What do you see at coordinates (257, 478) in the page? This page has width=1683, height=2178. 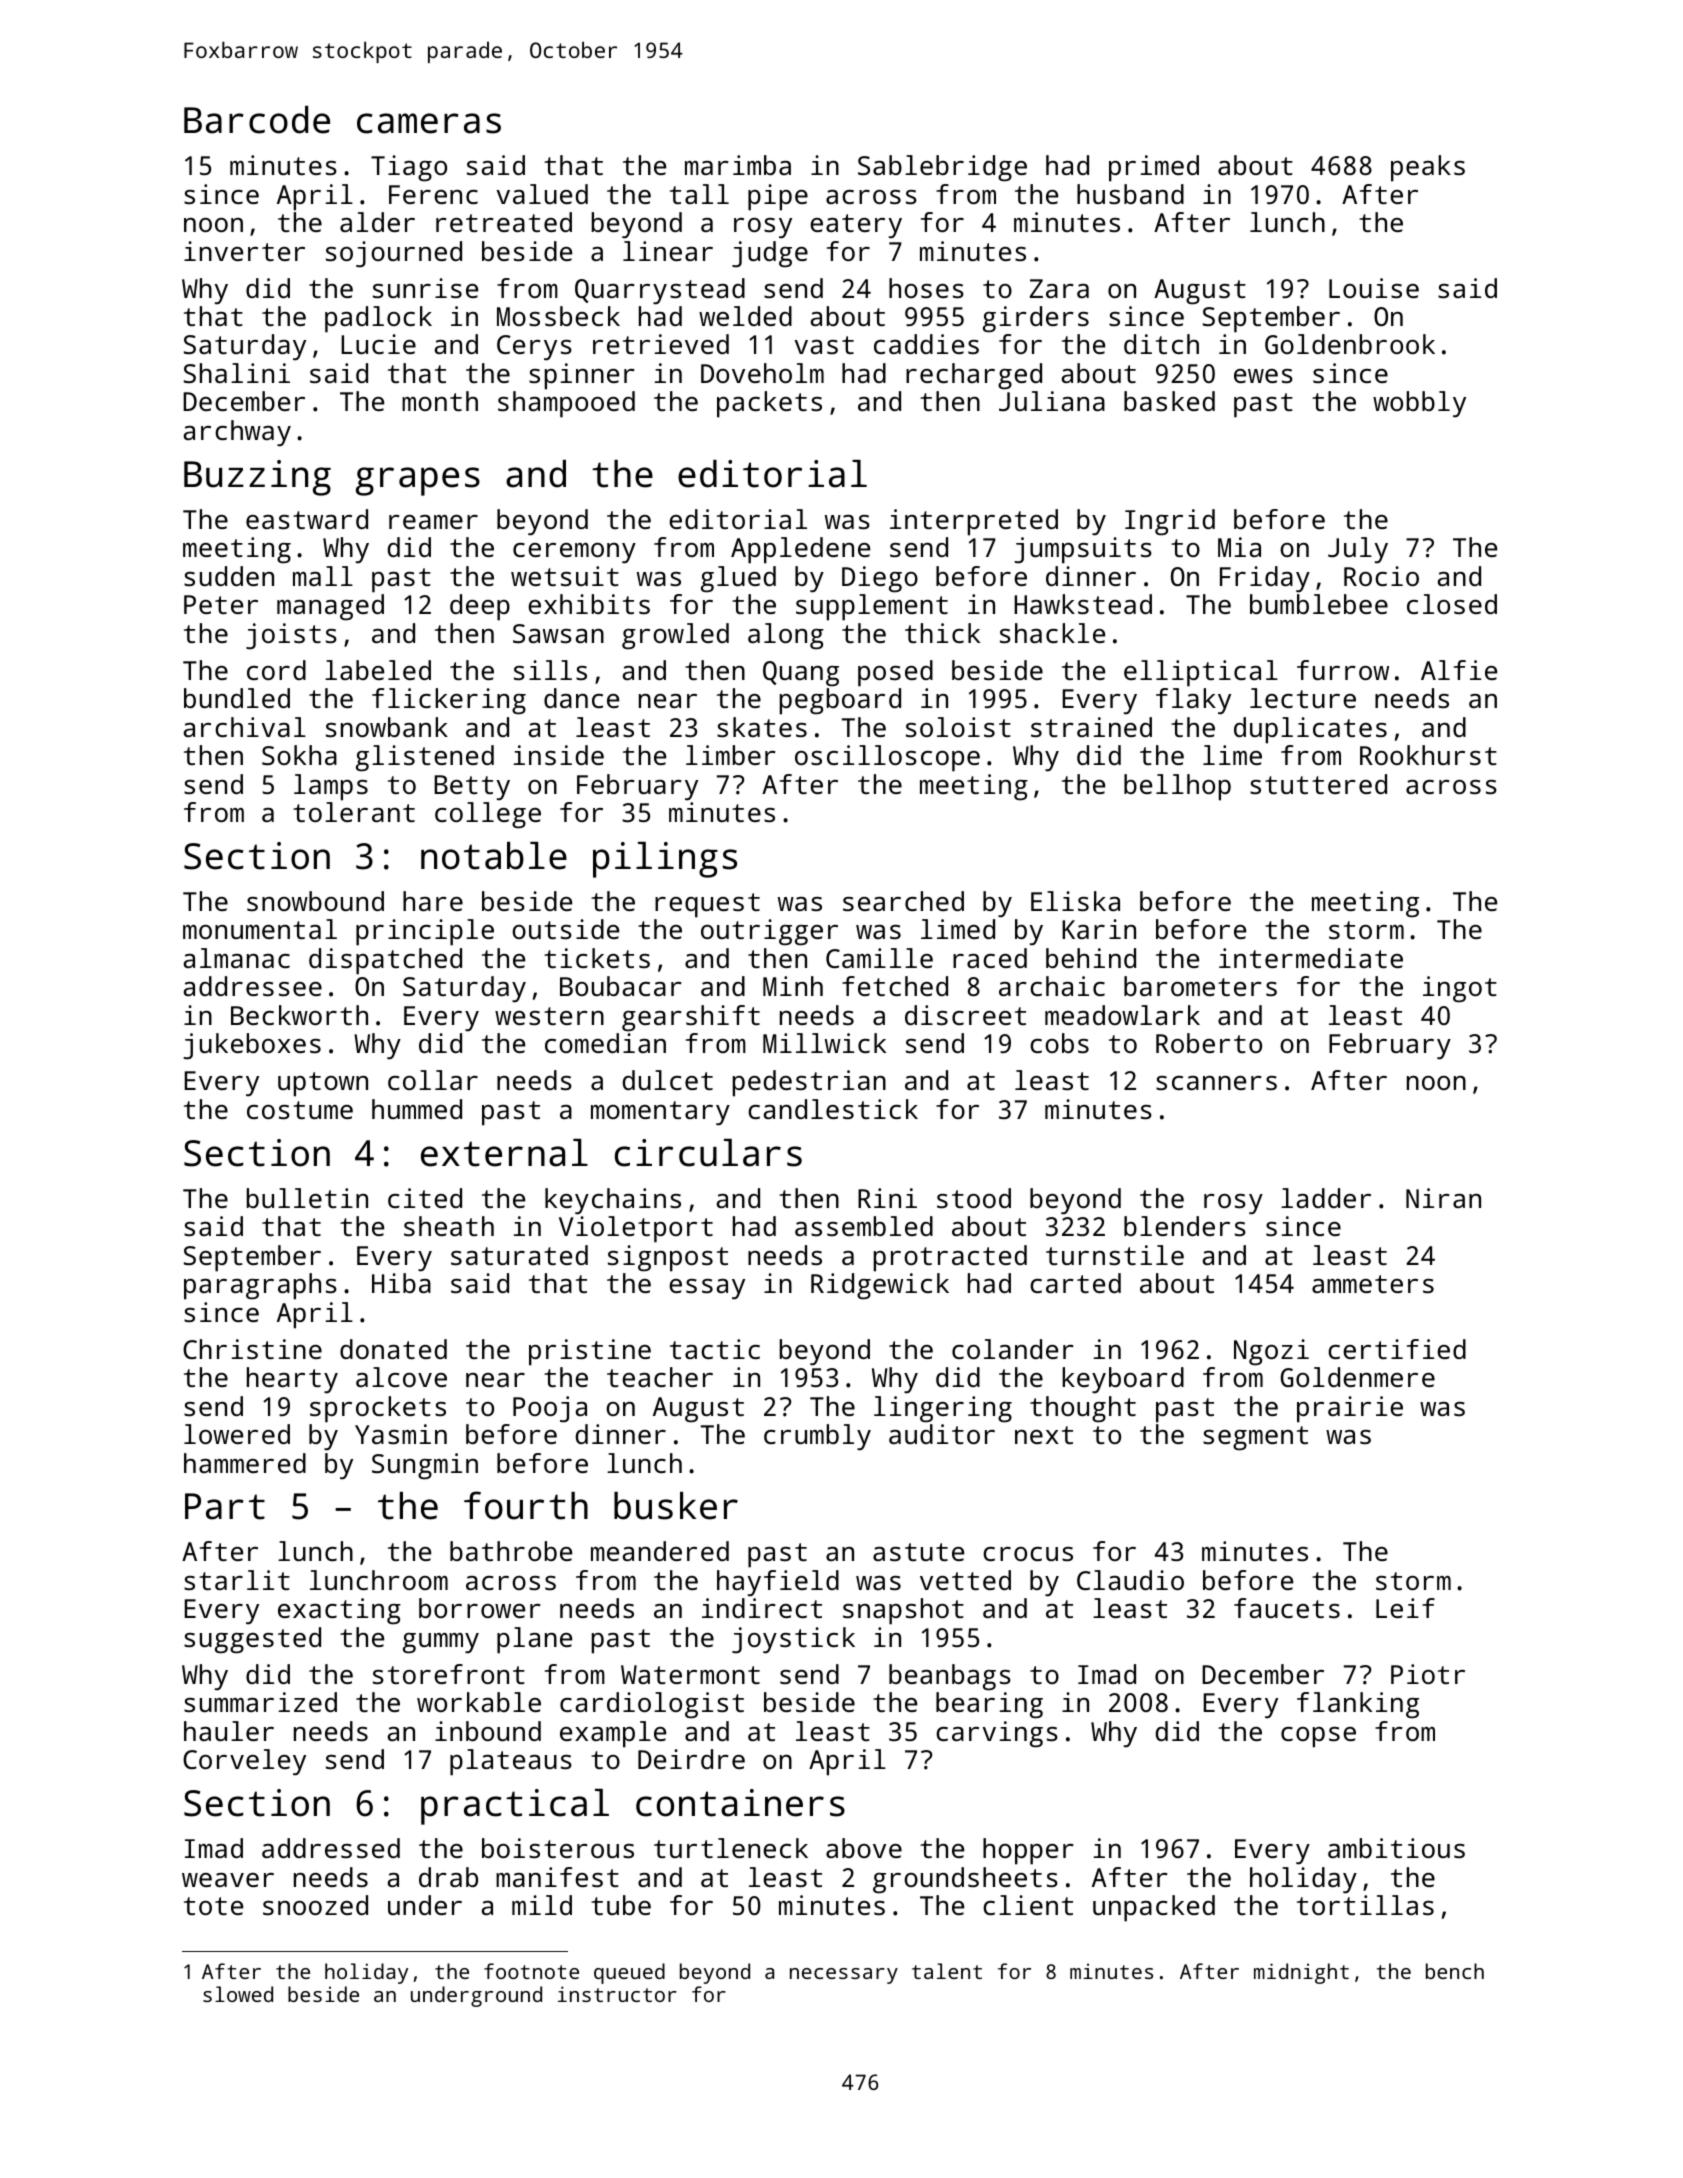 I see `Buzzing` at bounding box center [257, 478].
